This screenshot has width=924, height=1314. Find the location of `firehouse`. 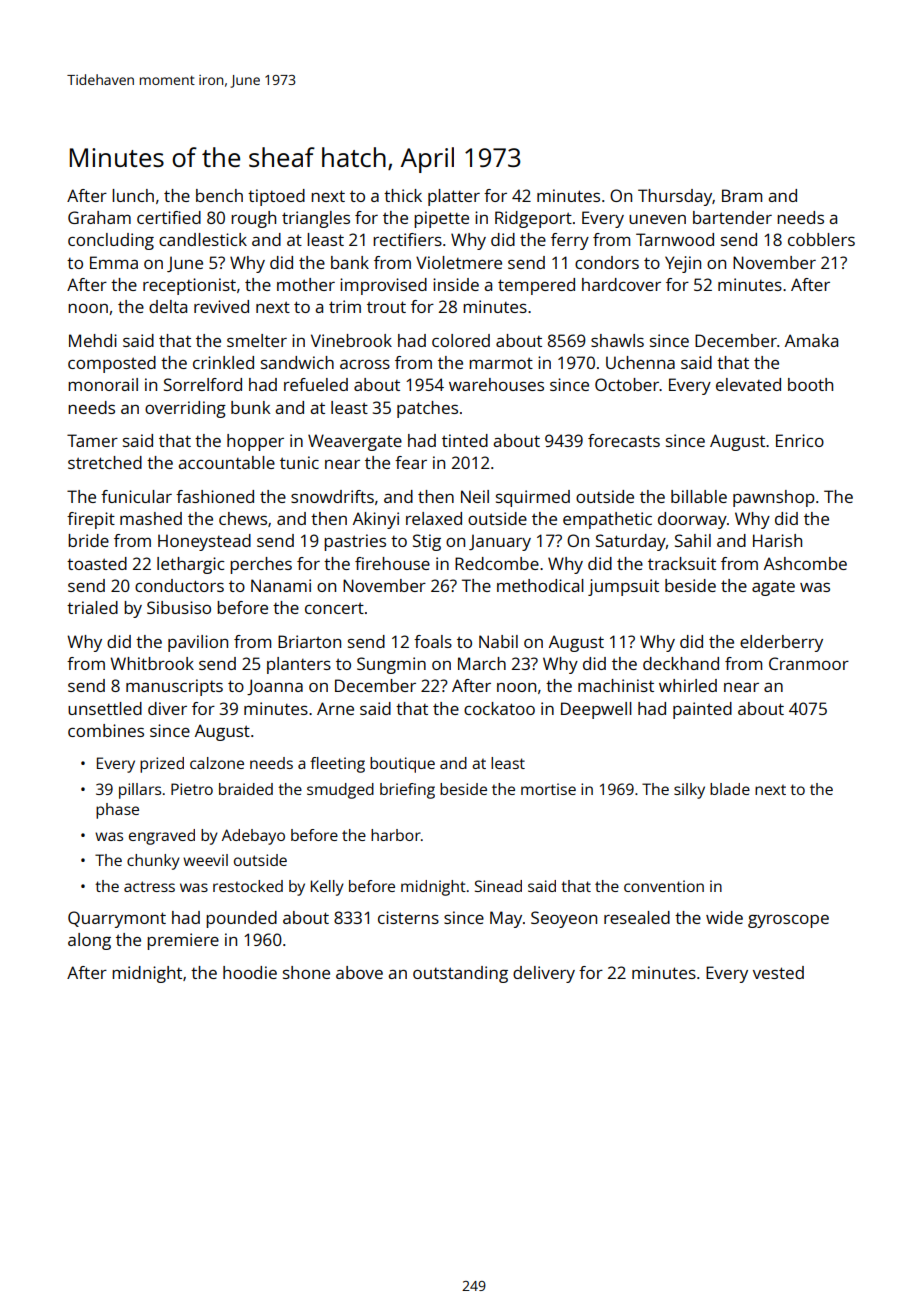

firehouse is located at coordinates (392, 563).
